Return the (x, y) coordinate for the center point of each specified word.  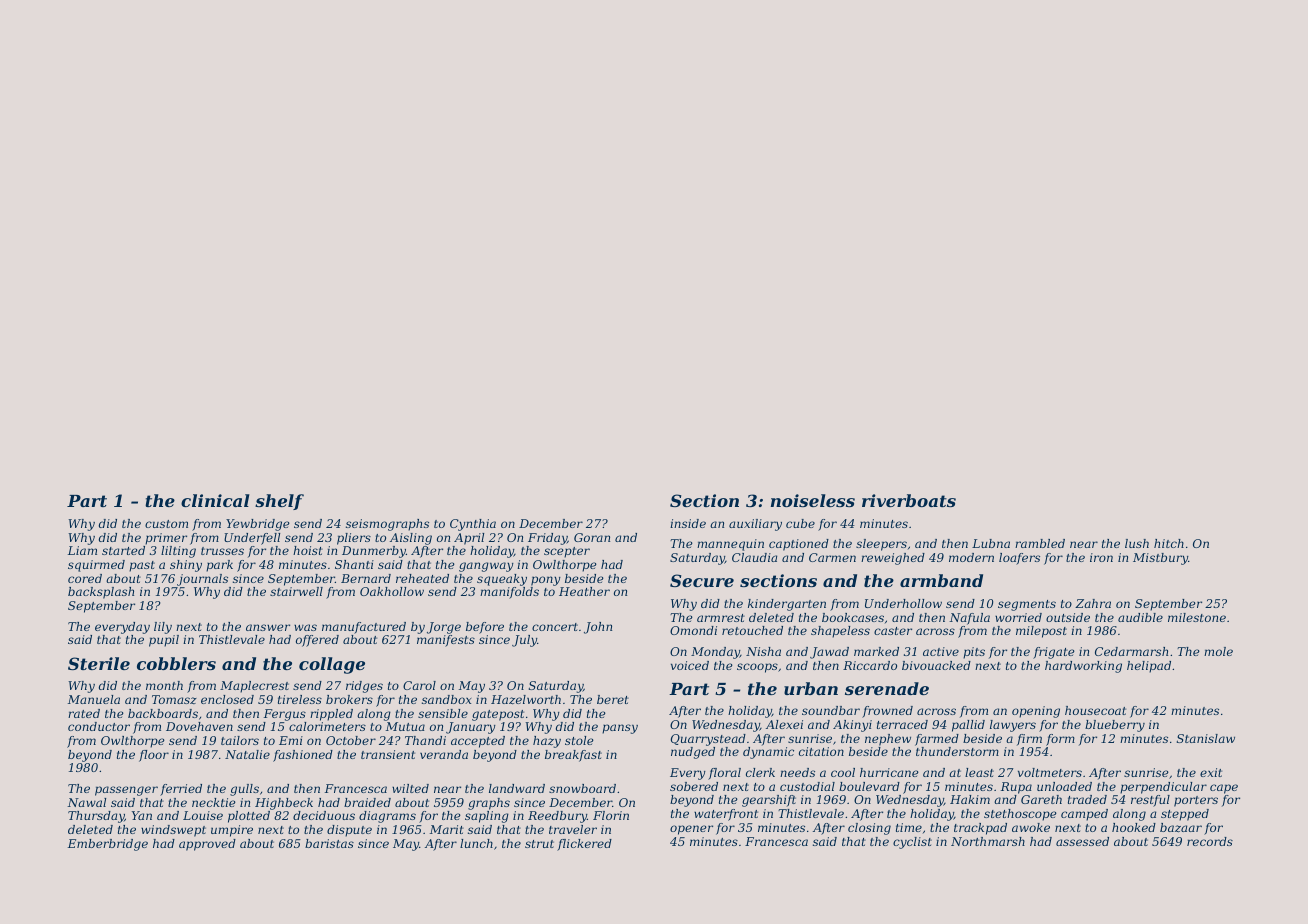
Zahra (1093, 603)
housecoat (1095, 710)
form (1060, 740)
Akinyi (852, 726)
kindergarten (787, 605)
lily (163, 628)
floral (724, 774)
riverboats (909, 500)
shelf (279, 502)
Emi (291, 740)
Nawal (86, 802)
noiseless (813, 500)
